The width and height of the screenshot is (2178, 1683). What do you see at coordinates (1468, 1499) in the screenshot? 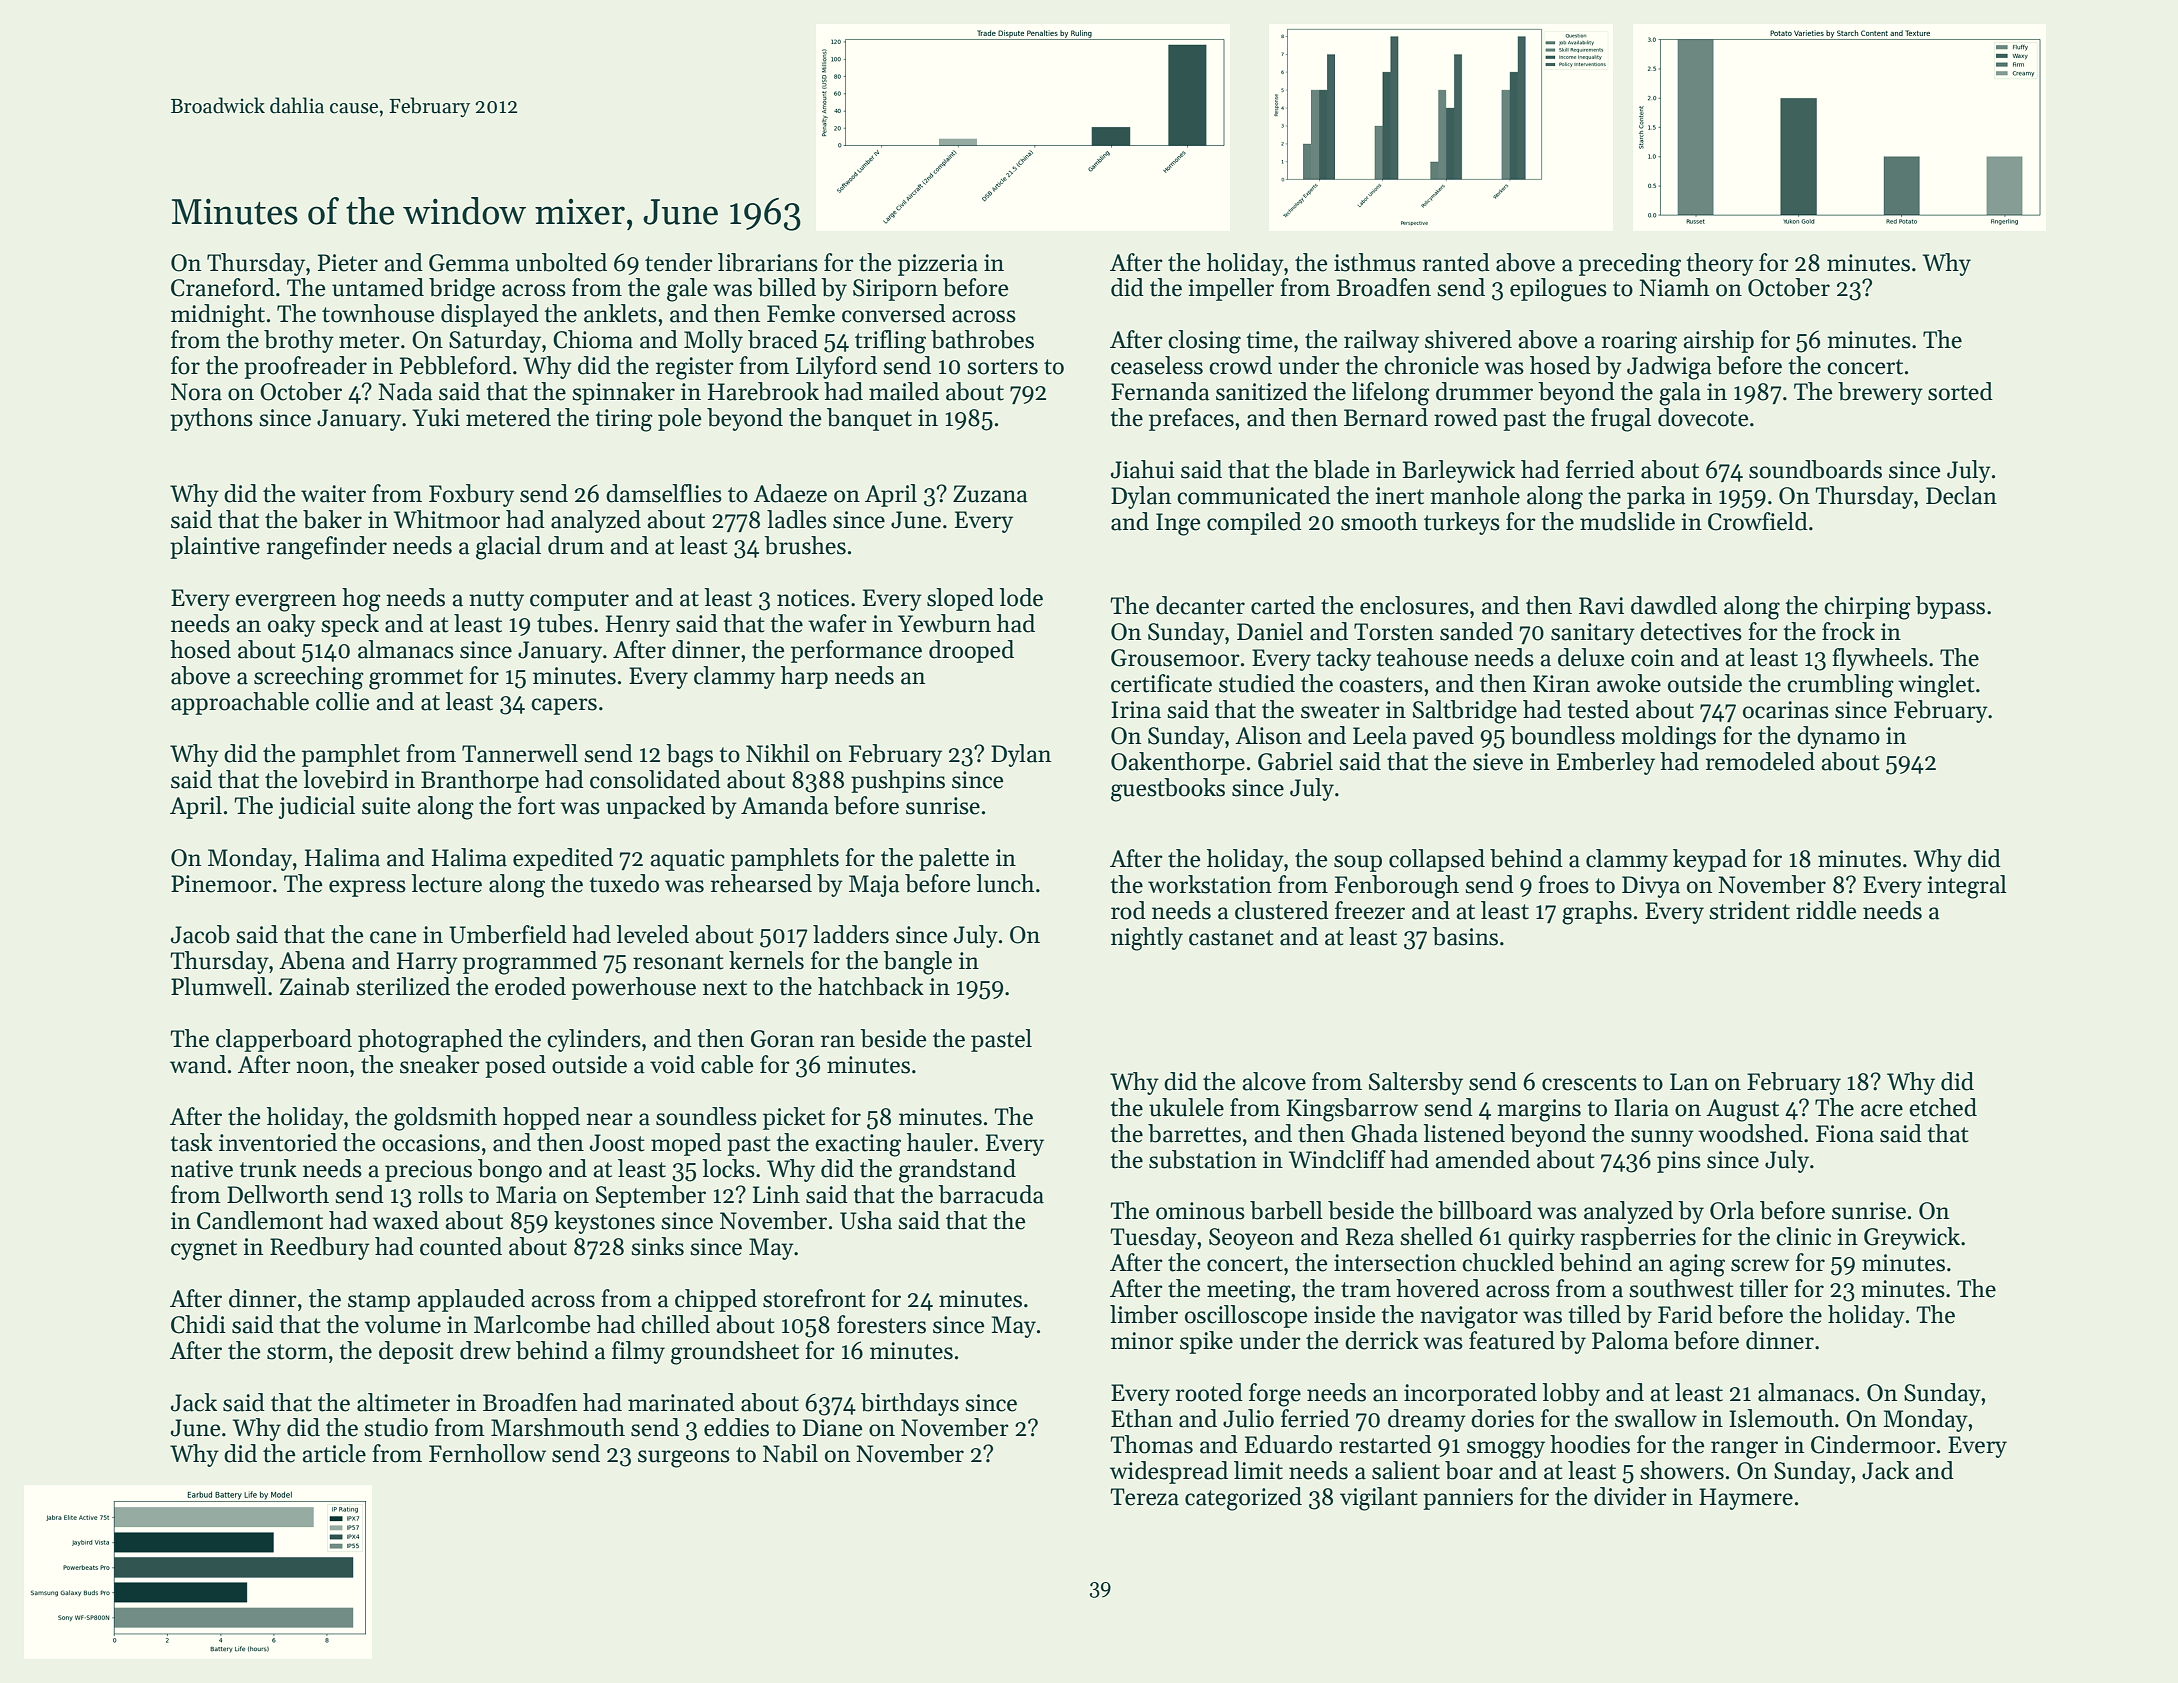
I see `panniers` at bounding box center [1468, 1499].
